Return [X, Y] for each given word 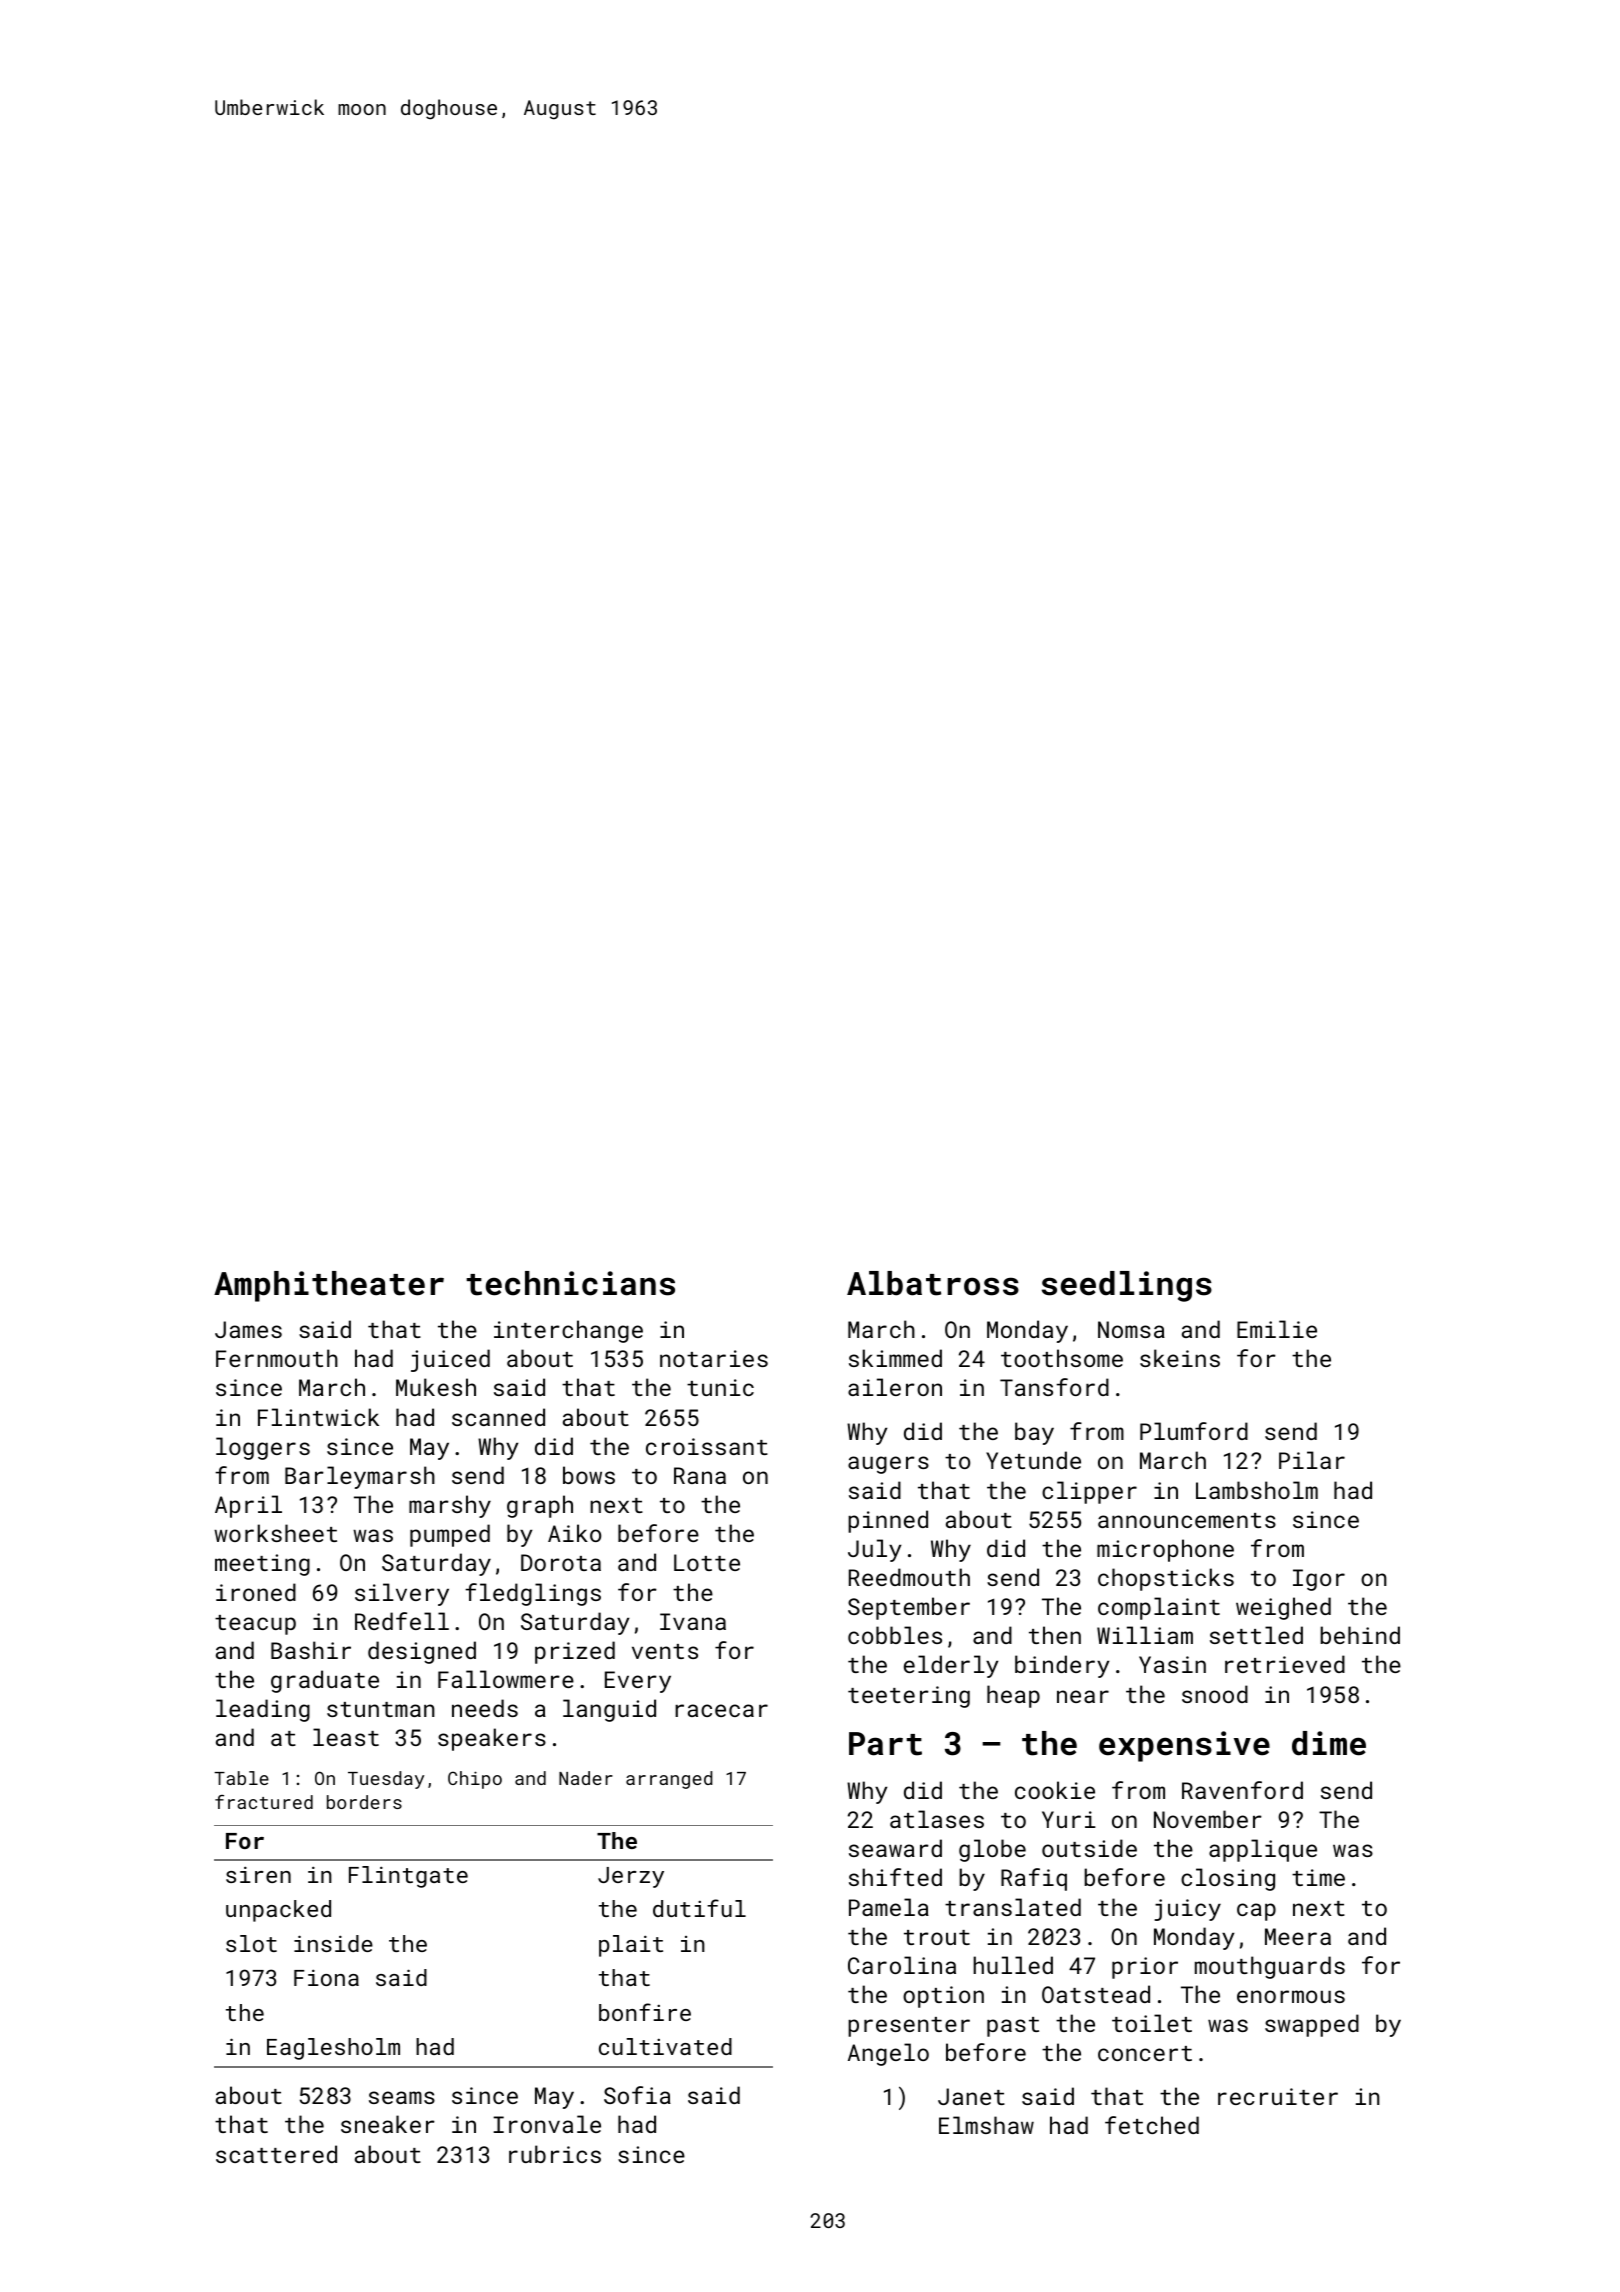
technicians [570, 1283]
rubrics [555, 2154]
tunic [720, 1387]
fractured [264, 1802]
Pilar [1312, 1460]
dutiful [699, 1908]
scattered [276, 2154]
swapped [1312, 2025]
